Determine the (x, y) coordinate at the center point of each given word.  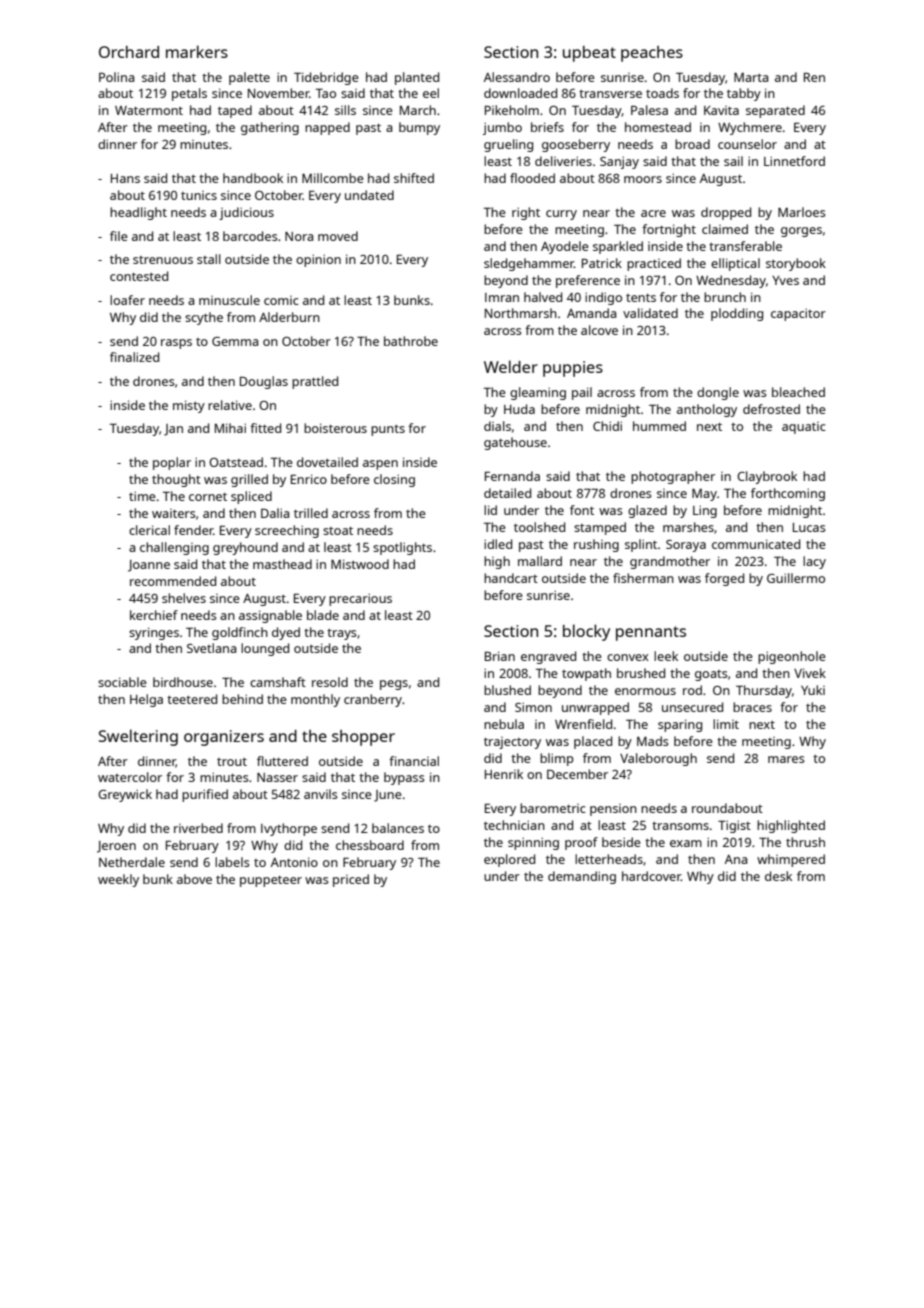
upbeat (589, 54)
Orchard (129, 52)
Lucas (809, 527)
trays (342, 634)
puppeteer (271, 881)
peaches (652, 54)
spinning (533, 843)
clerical (149, 530)
